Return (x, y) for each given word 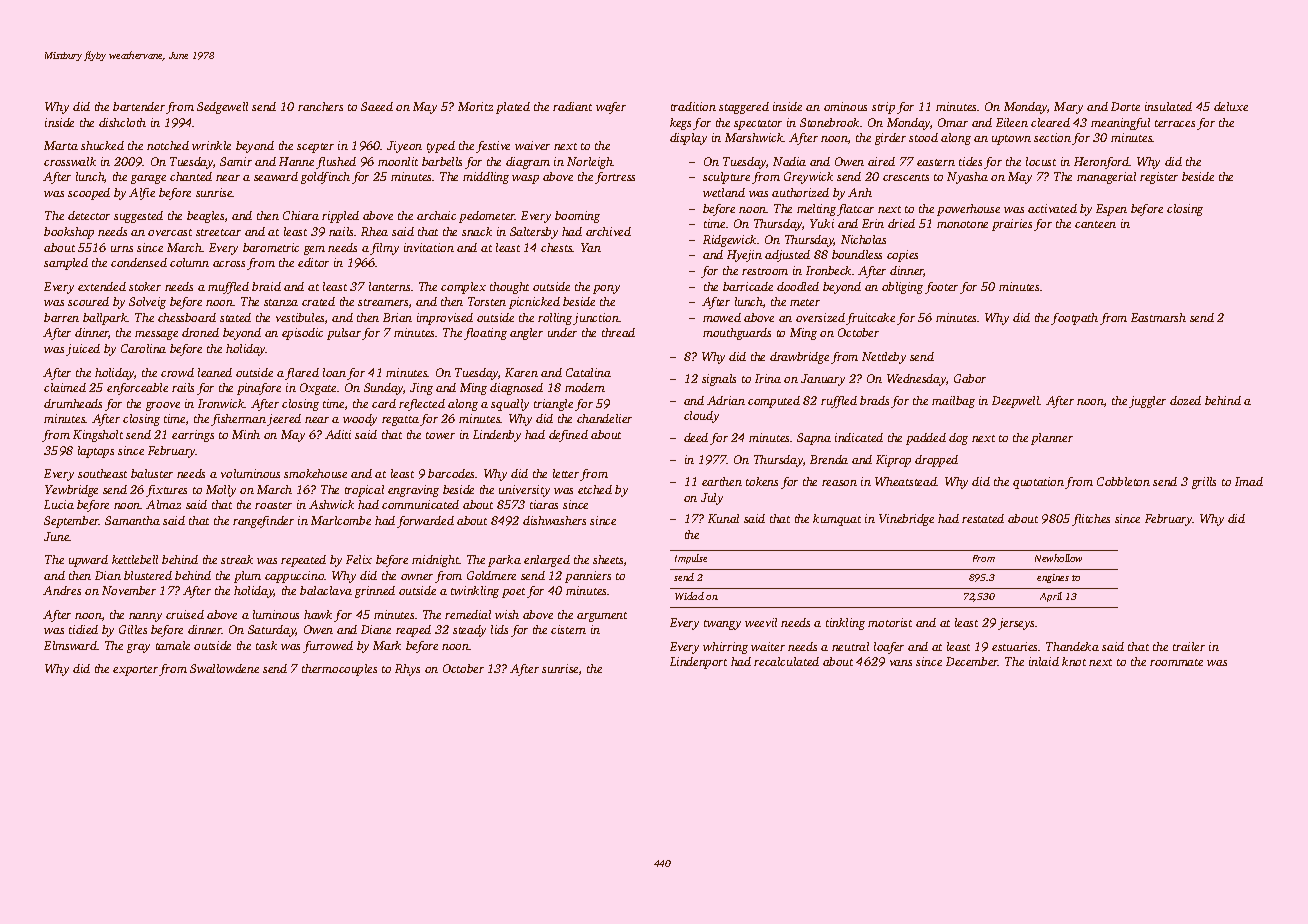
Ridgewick (729, 241)
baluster (152, 473)
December (972, 661)
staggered (744, 108)
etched (595, 489)
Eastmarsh (1158, 317)
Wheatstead (906, 481)
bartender (139, 106)
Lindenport (698, 663)
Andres (62, 590)
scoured (88, 301)
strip (883, 108)
